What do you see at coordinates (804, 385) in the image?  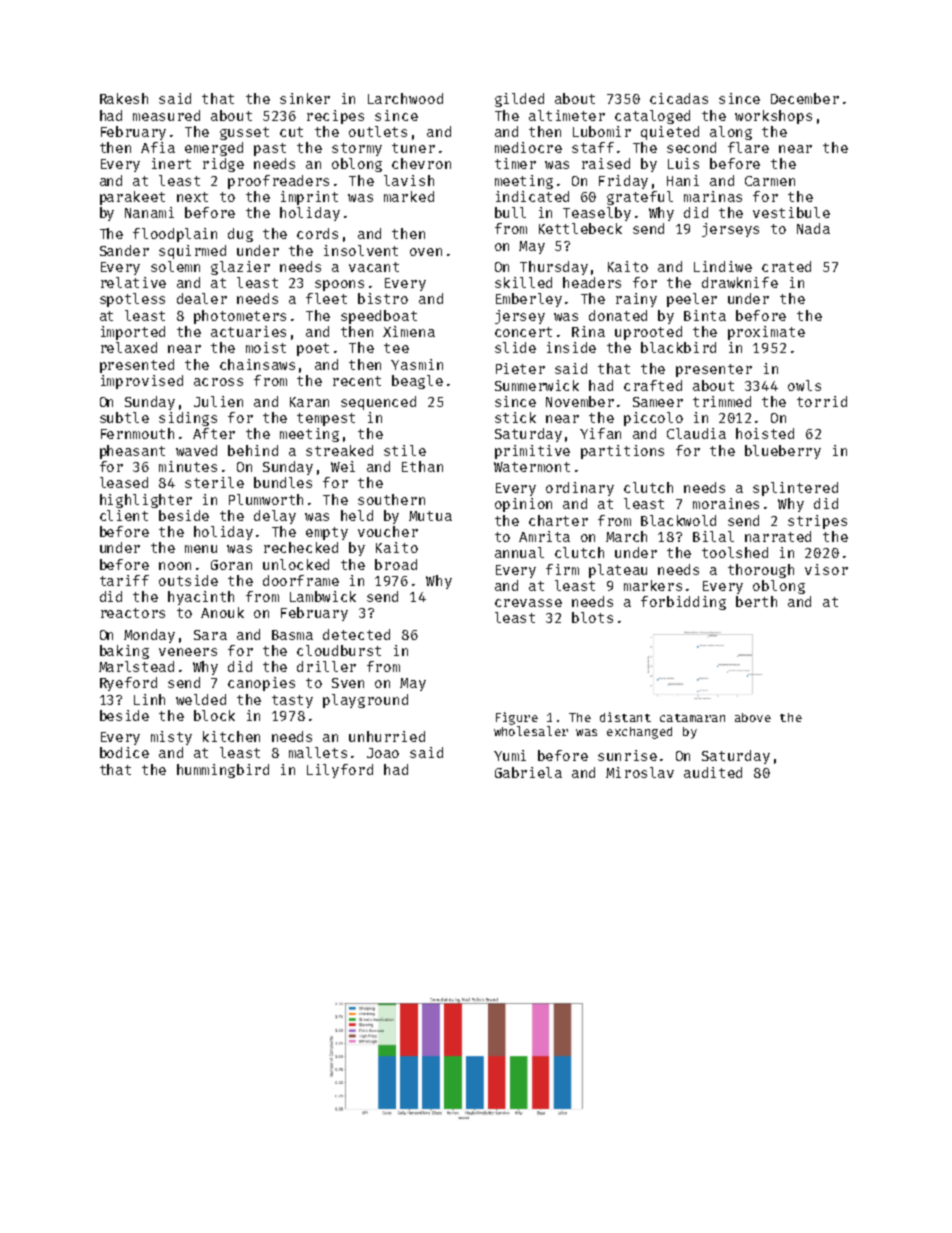 I see `owls` at bounding box center [804, 385].
